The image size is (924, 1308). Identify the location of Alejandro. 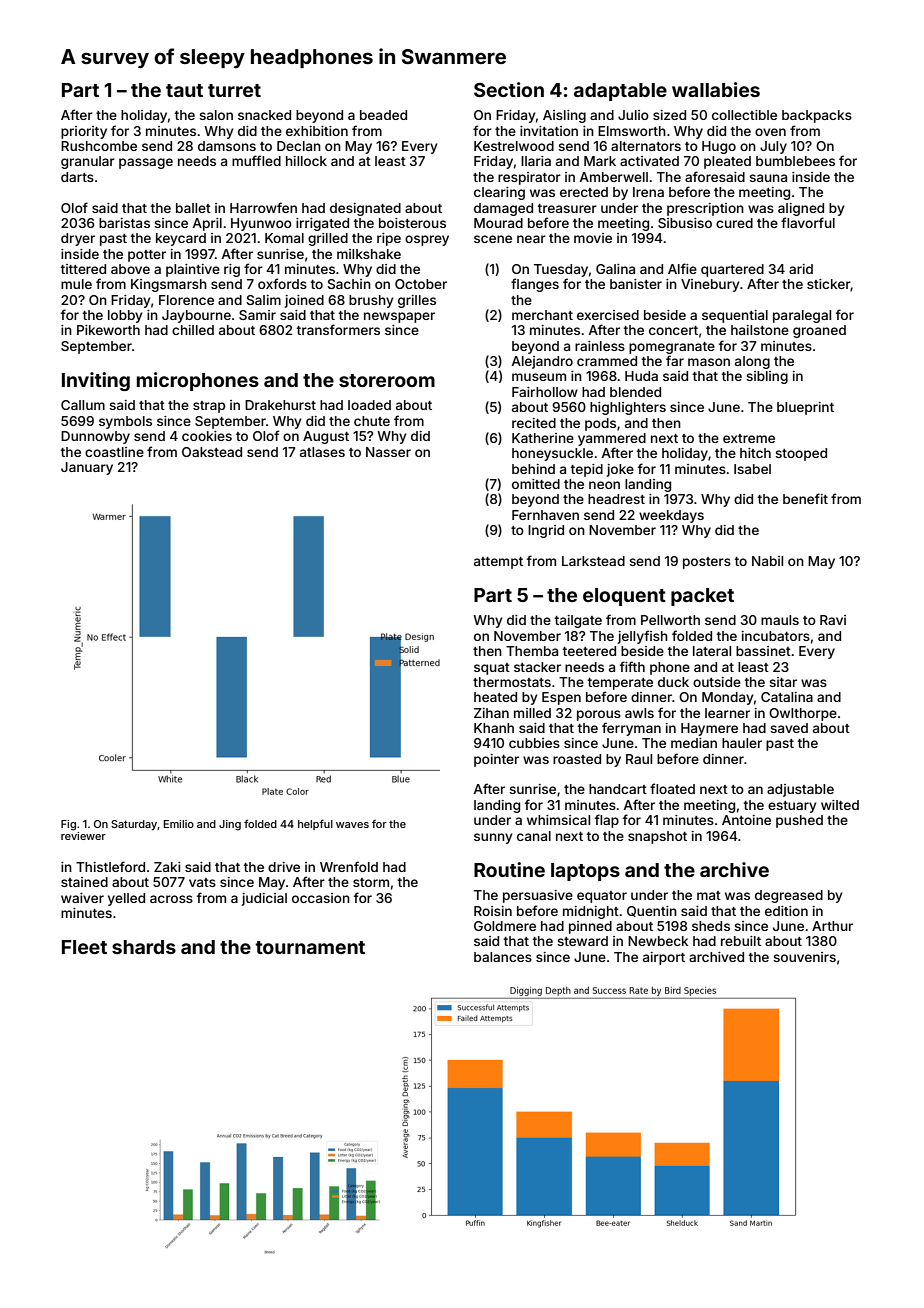
(542, 362).
